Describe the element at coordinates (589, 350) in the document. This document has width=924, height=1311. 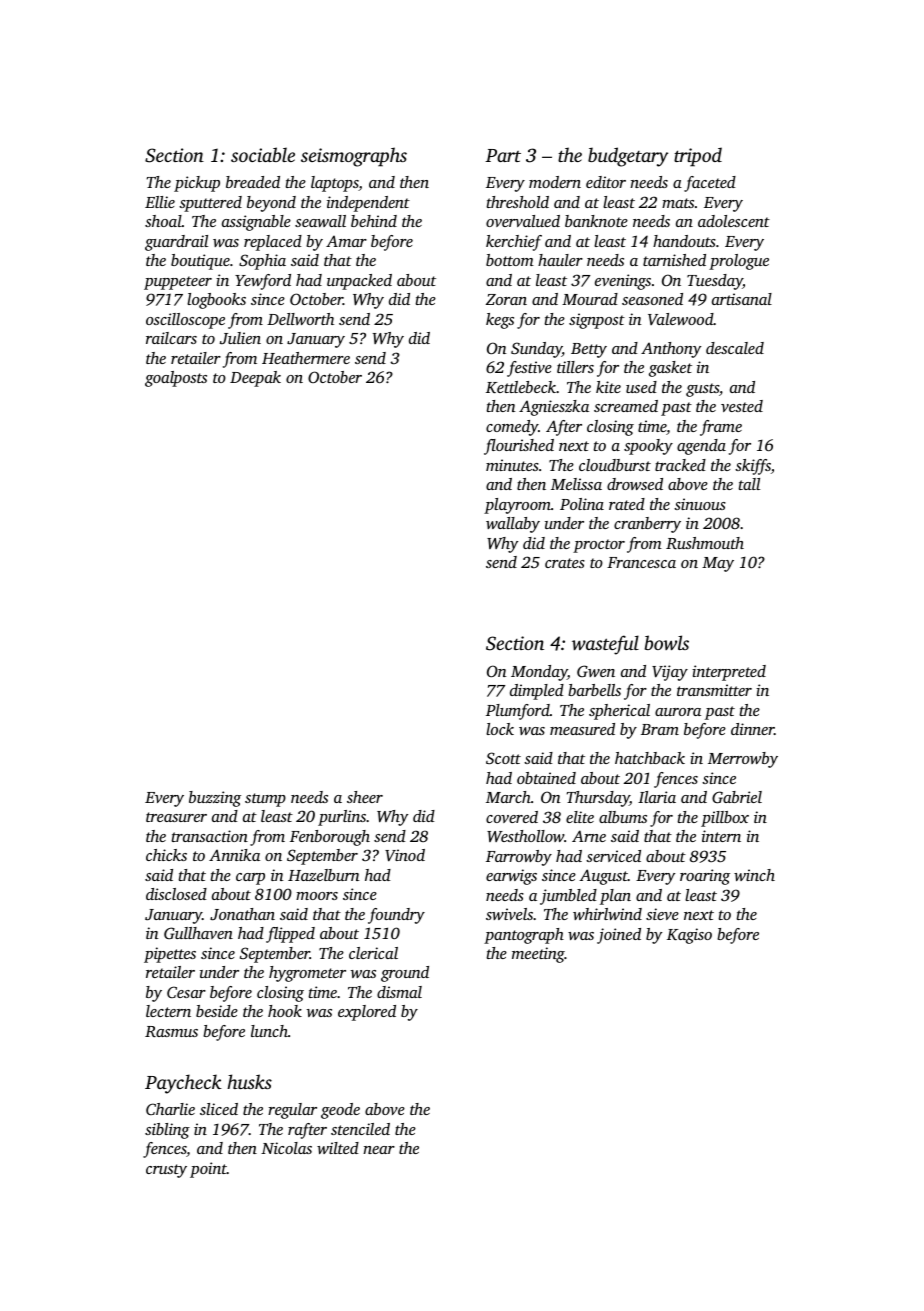
I see `Betty` at that location.
